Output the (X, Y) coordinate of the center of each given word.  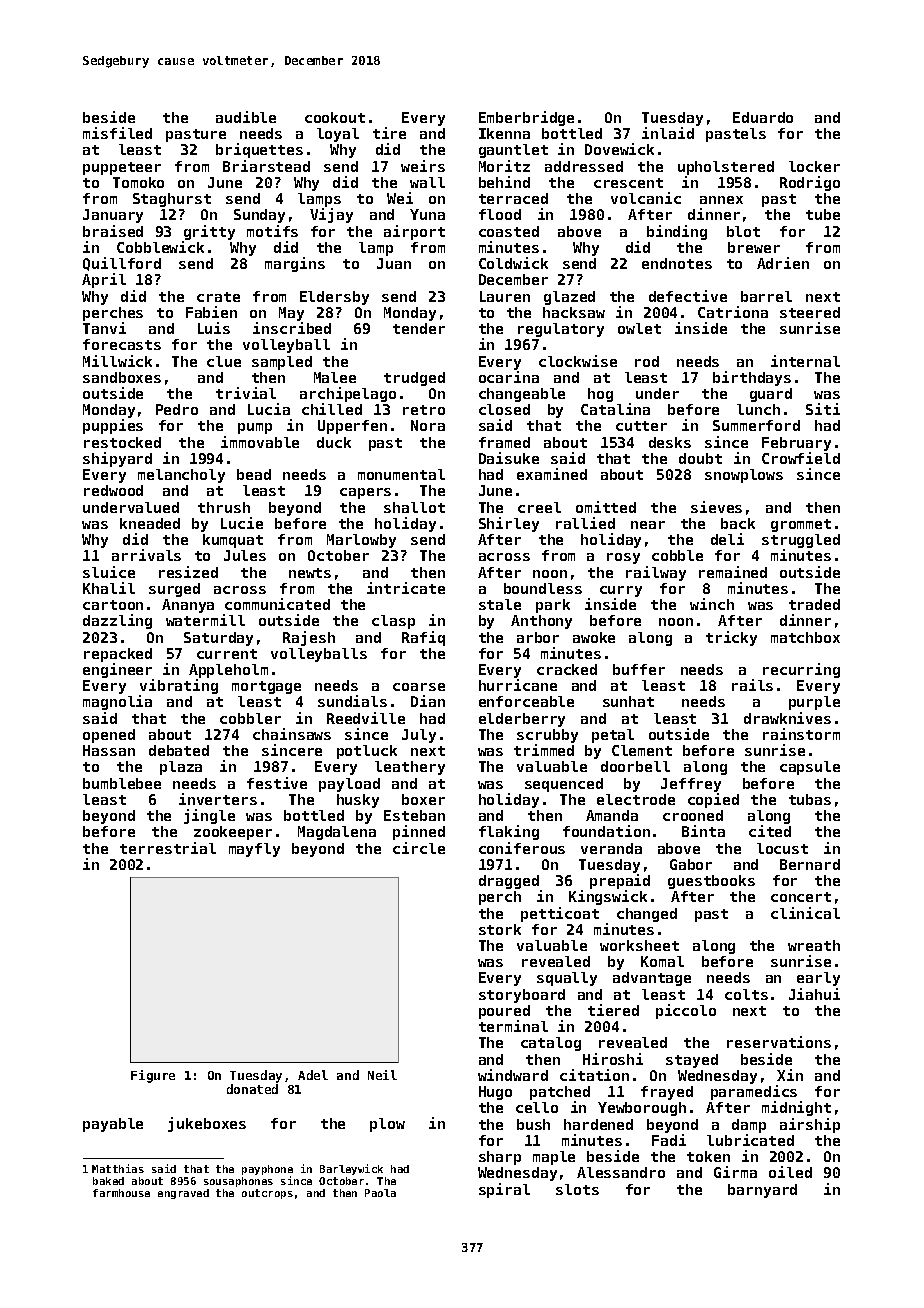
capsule (810, 768)
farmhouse (121, 1193)
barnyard (762, 1191)
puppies (113, 426)
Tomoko (138, 182)
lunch (758, 409)
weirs (423, 166)
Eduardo (763, 117)
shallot (414, 507)
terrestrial (168, 848)
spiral (504, 1190)
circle (419, 848)
